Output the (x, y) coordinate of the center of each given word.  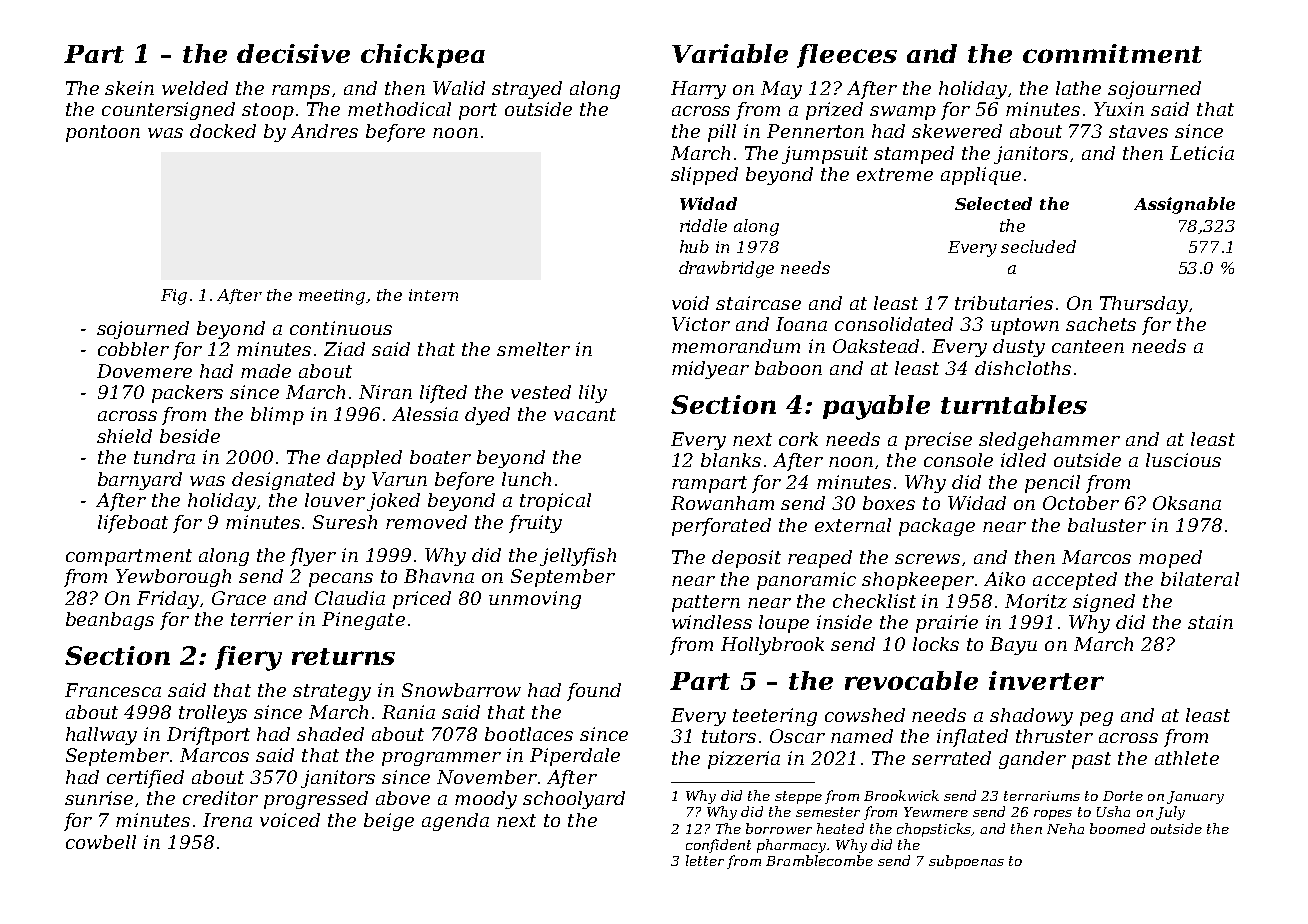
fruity (535, 524)
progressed (316, 800)
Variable (730, 53)
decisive (293, 53)
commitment (1112, 53)
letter (705, 860)
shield (124, 436)
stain (1210, 622)
